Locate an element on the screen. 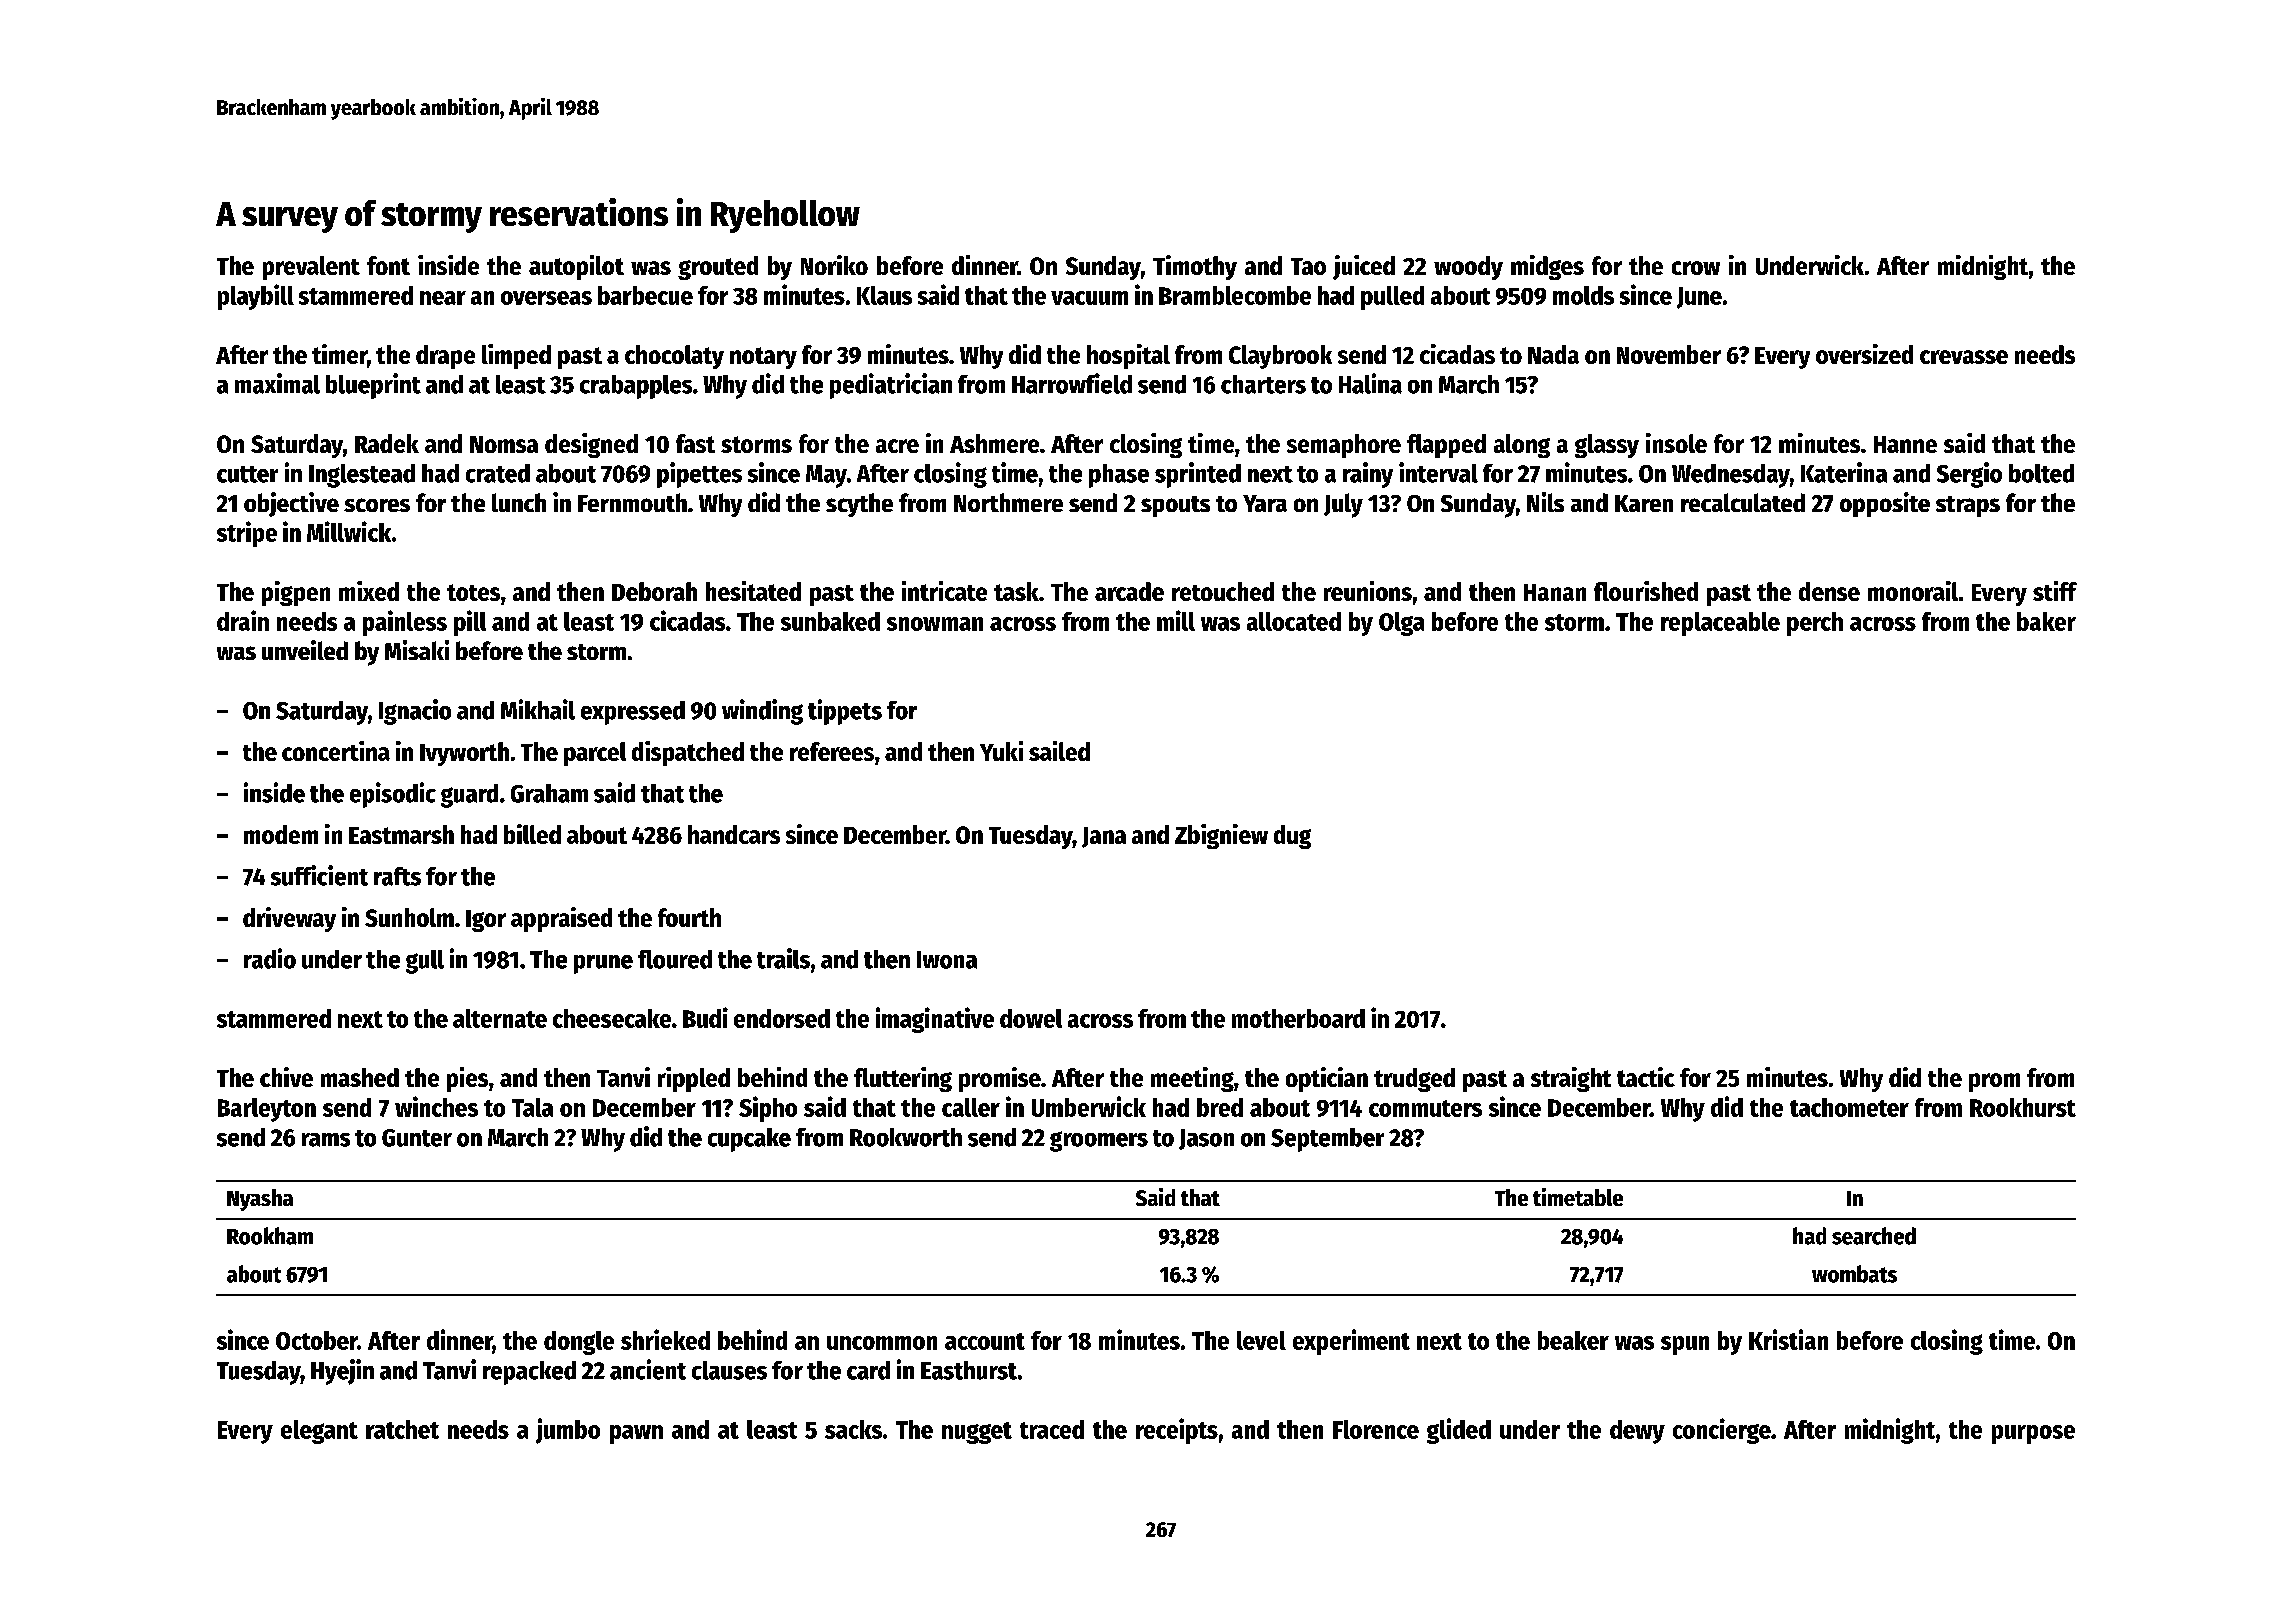  cutter is located at coordinates (247, 474).
